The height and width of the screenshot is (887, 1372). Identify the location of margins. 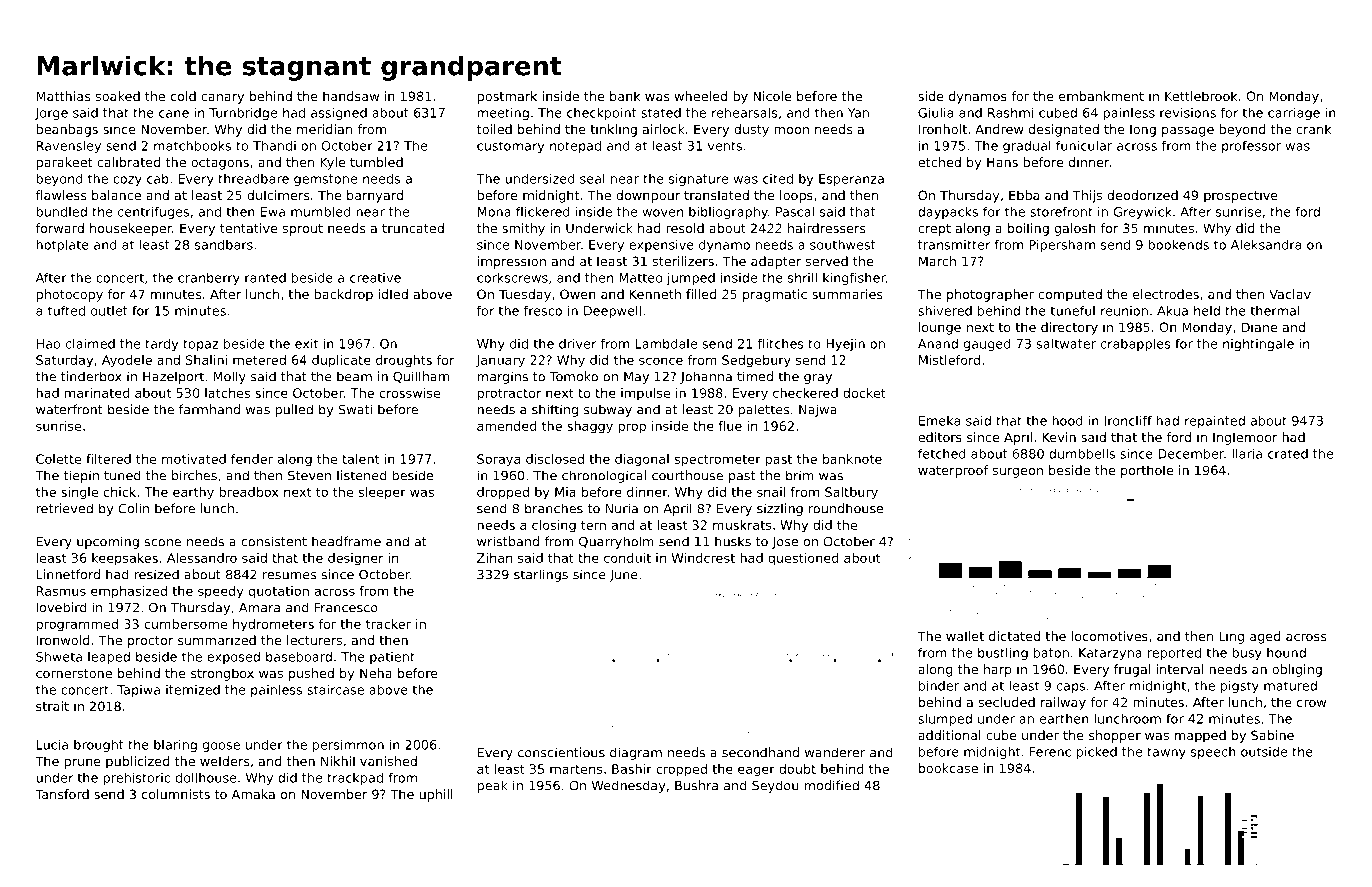
(502, 377).
